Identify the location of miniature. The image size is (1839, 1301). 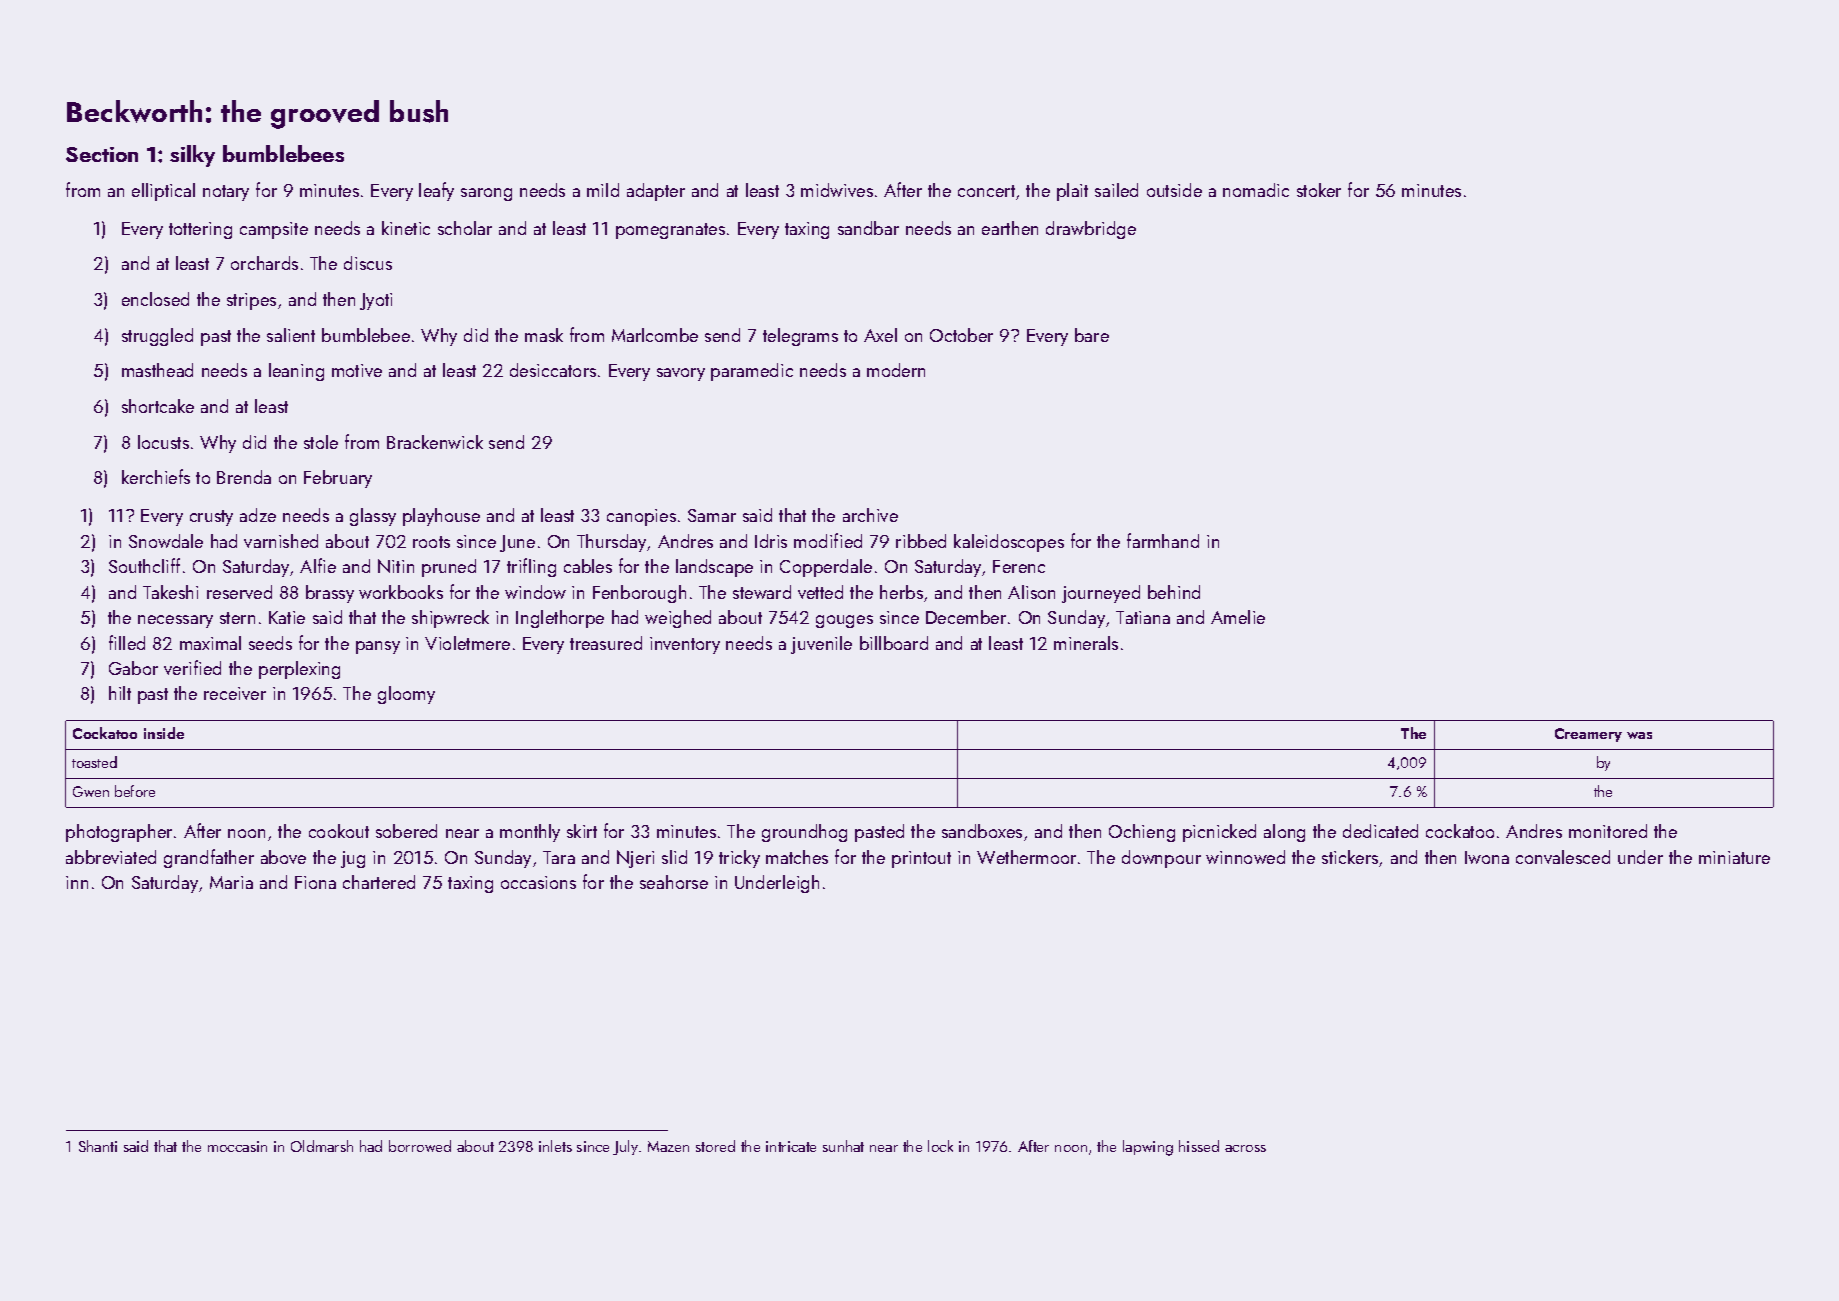
(1734, 857).
